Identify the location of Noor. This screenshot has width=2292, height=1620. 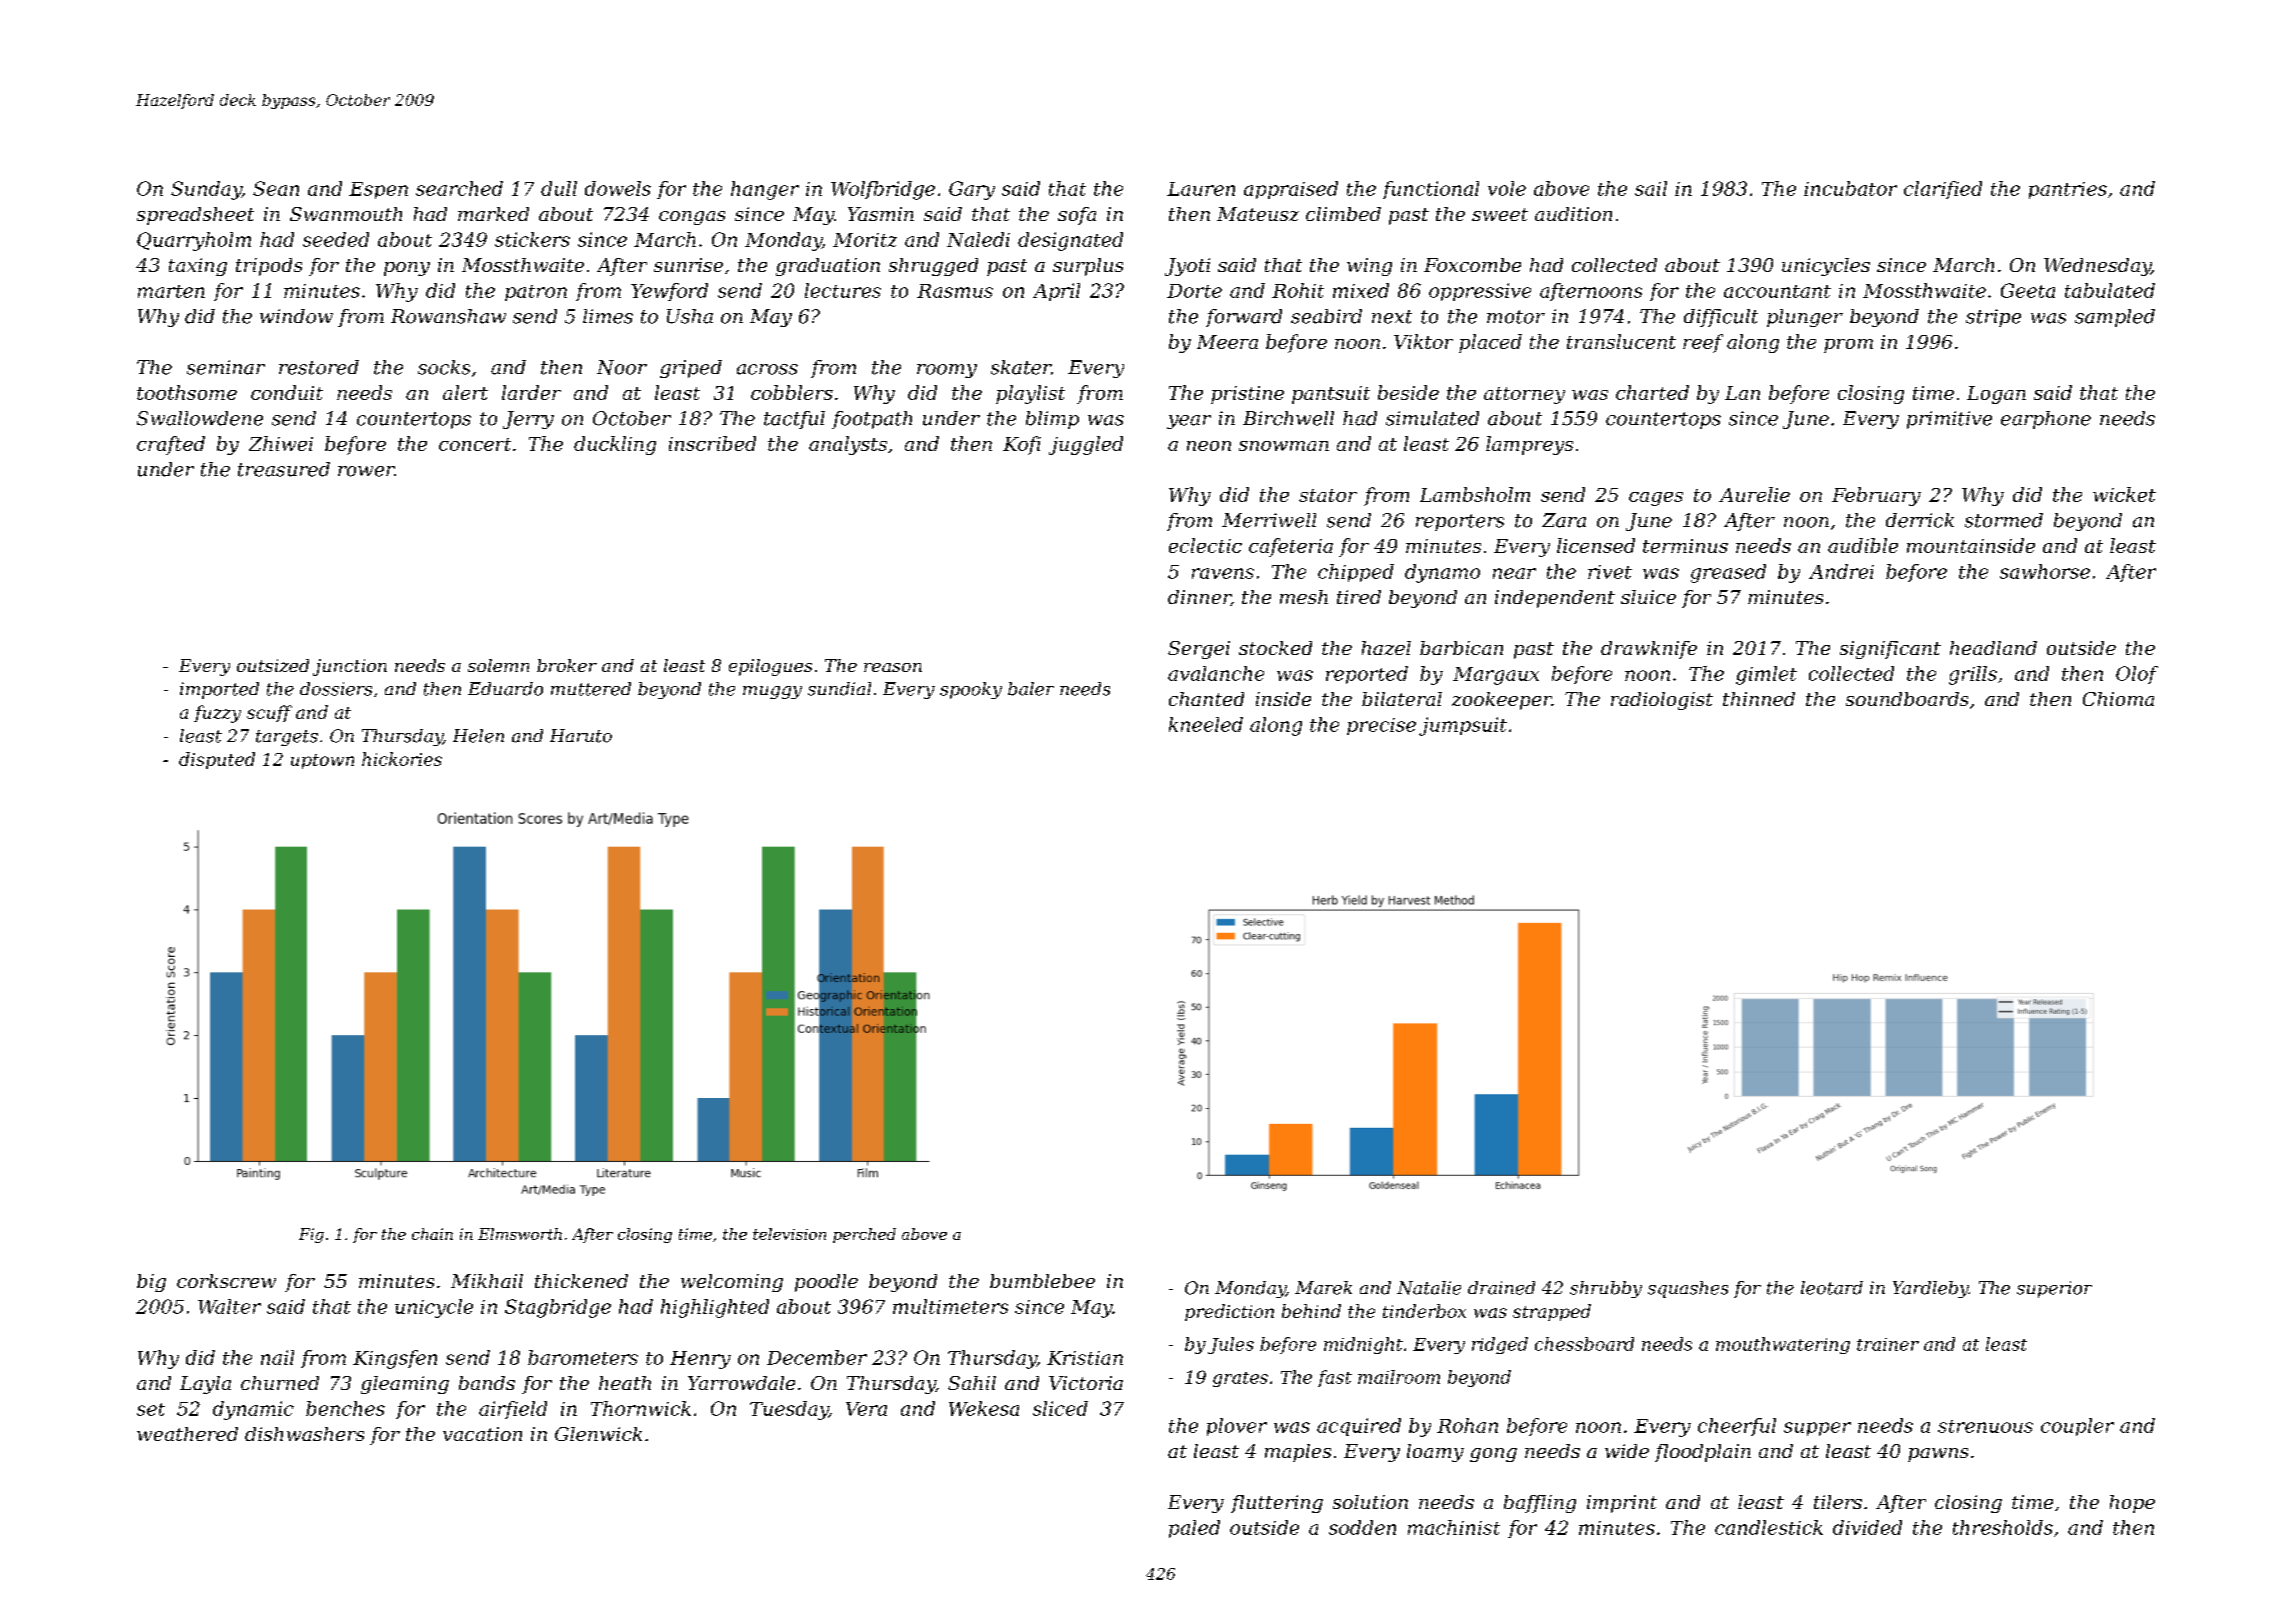
(622, 367).
